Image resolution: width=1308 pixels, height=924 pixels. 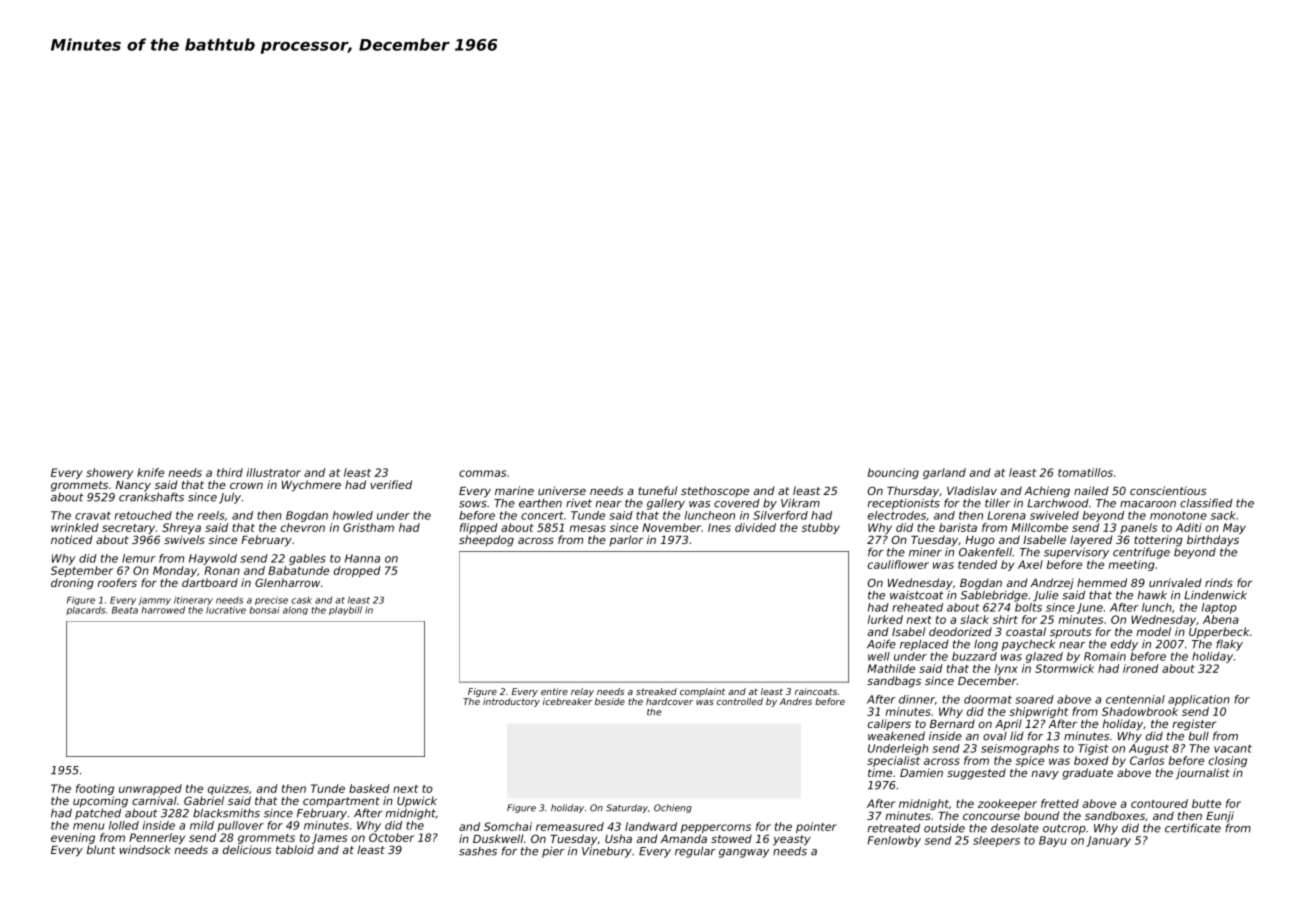 What do you see at coordinates (482, 473) in the image?
I see `commas` at bounding box center [482, 473].
